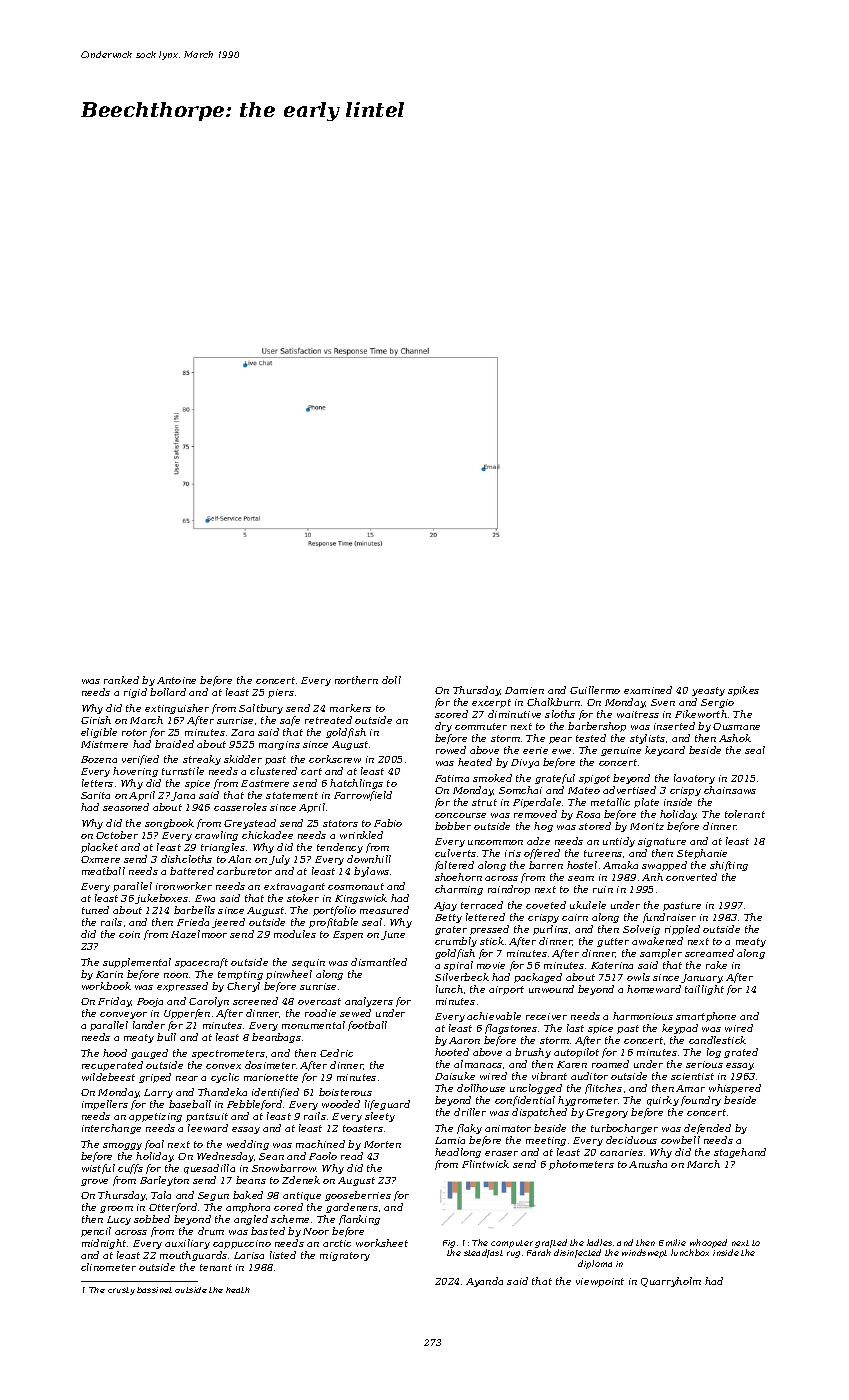 The height and width of the document is (1400, 849). Describe the element at coordinates (121, 1291) in the document. I see `crusty` at that location.
